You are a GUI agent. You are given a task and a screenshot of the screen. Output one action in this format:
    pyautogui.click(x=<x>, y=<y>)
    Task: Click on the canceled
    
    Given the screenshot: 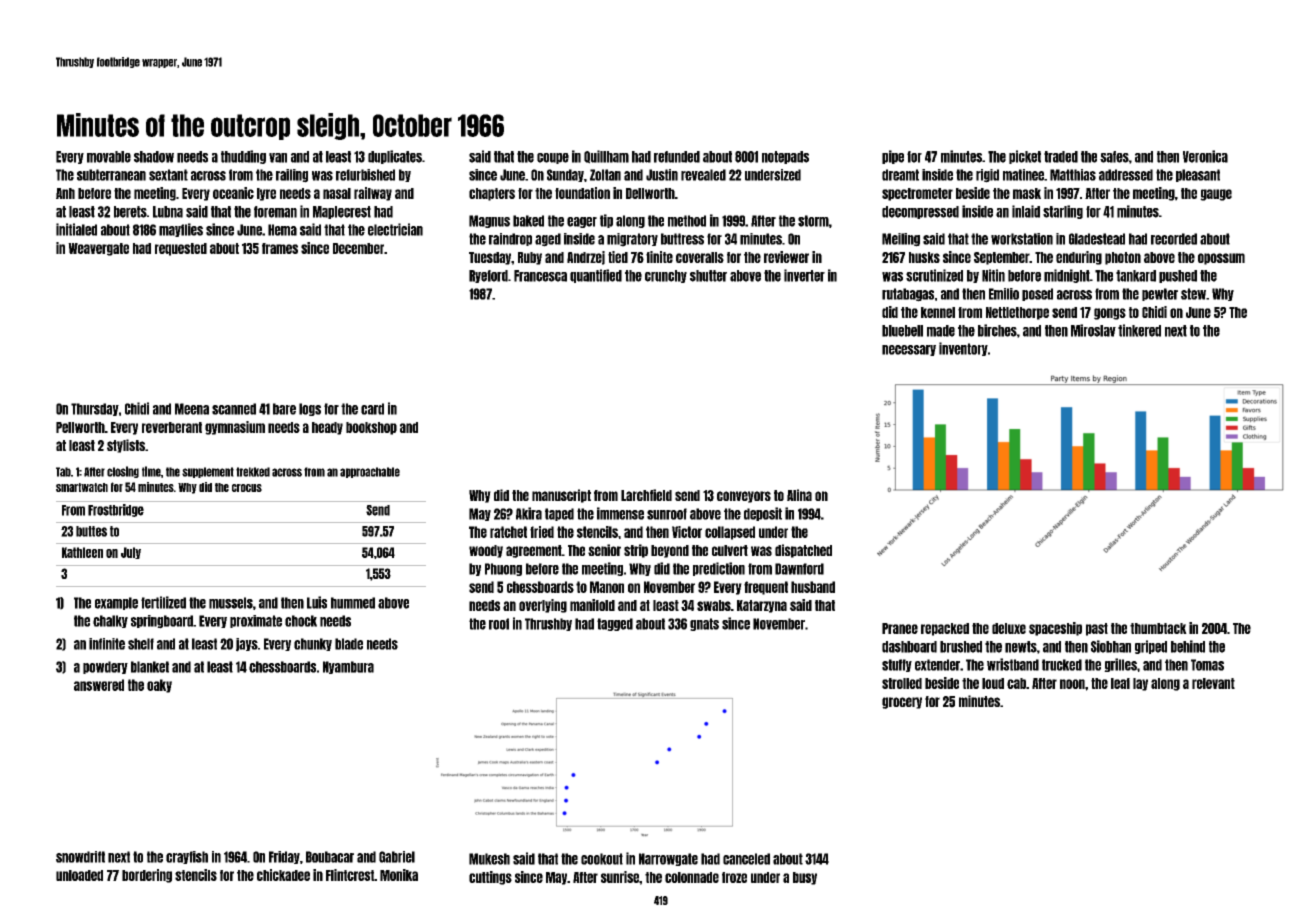 What is the action you would take?
    pyautogui.click(x=746, y=859)
